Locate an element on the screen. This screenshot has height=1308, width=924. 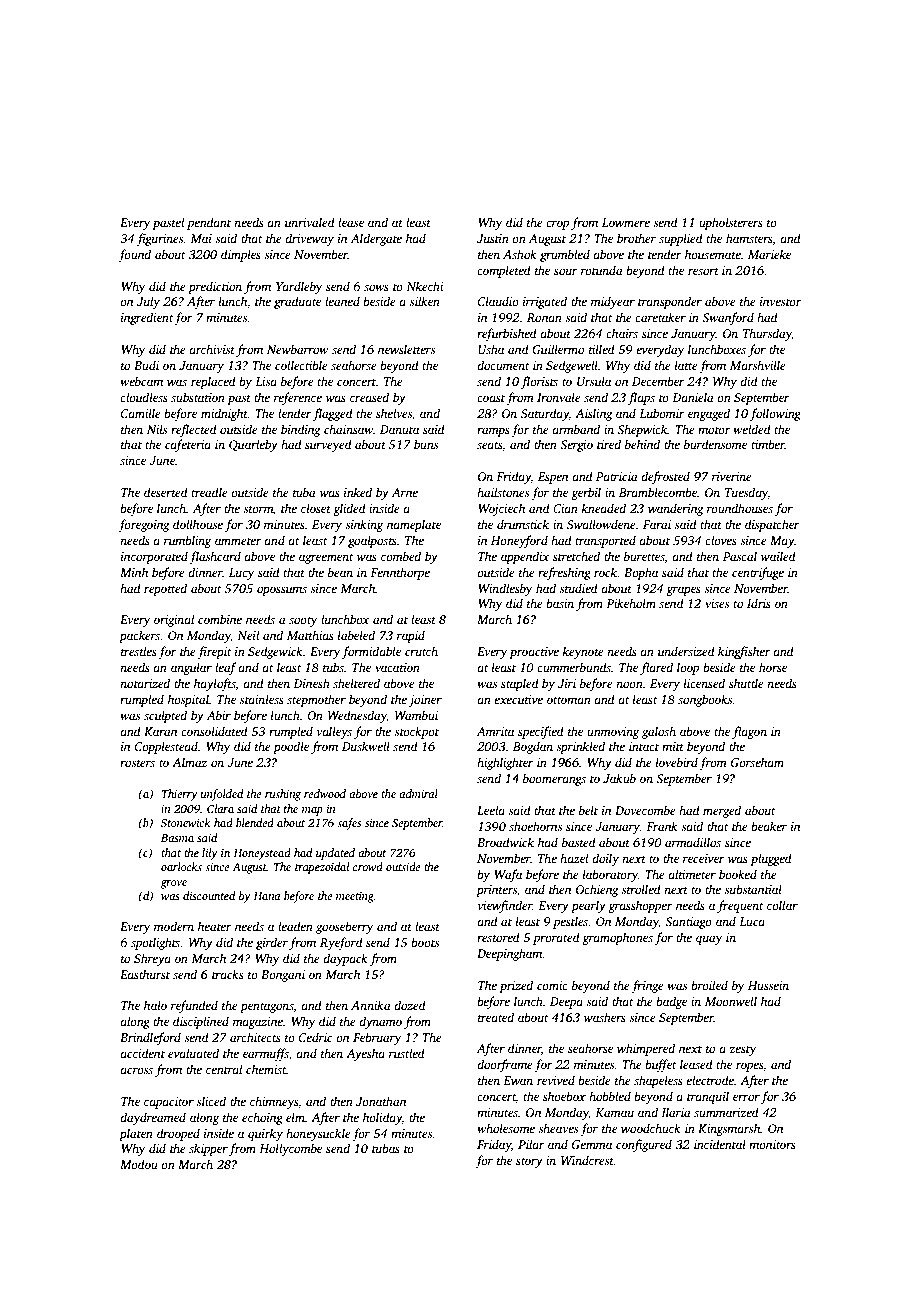
found is located at coordinates (134, 255).
